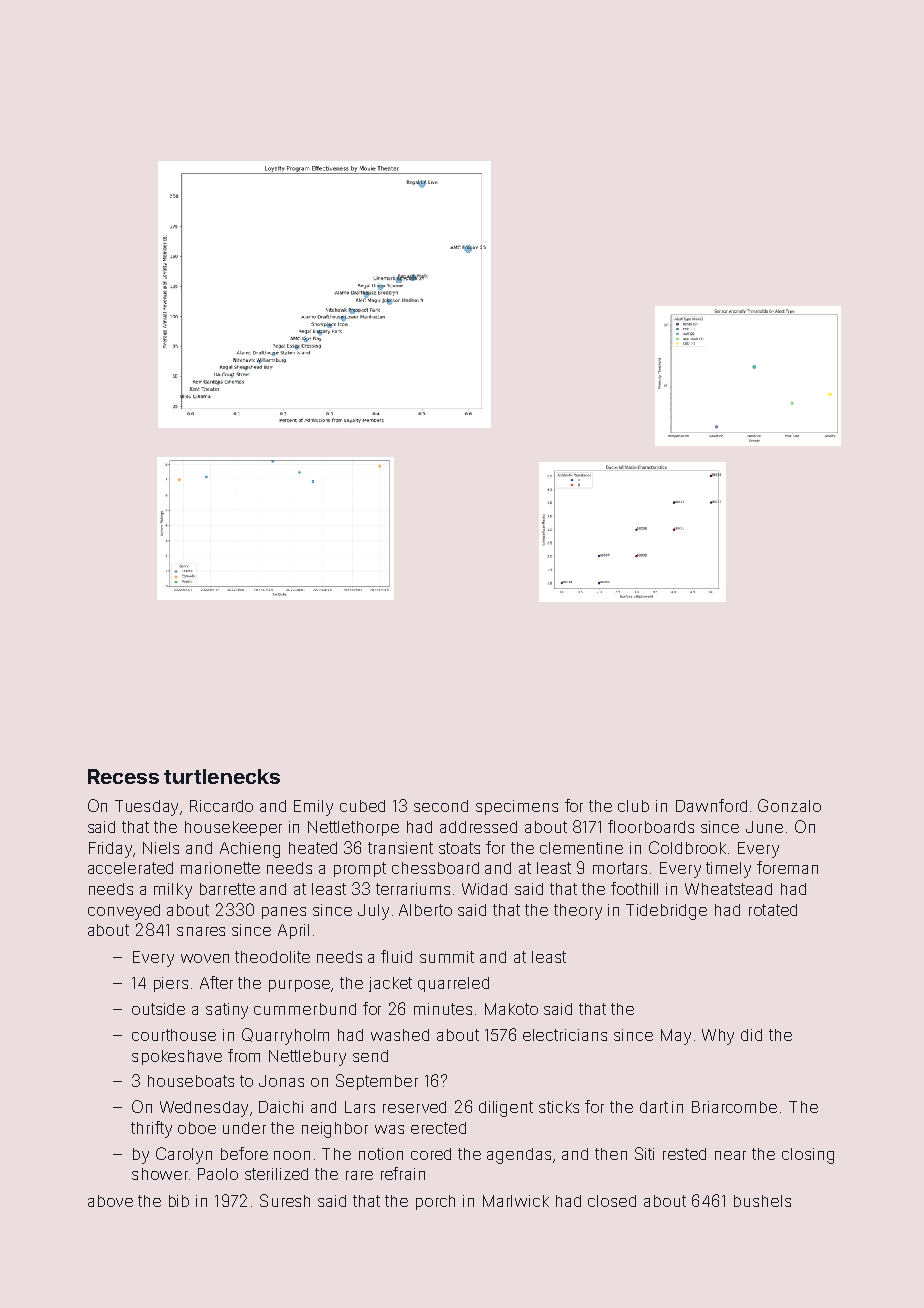 The height and width of the screenshot is (1308, 924). Describe the element at coordinates (222, 776) in the screenshot. I see `turtlenecks` at that location.
